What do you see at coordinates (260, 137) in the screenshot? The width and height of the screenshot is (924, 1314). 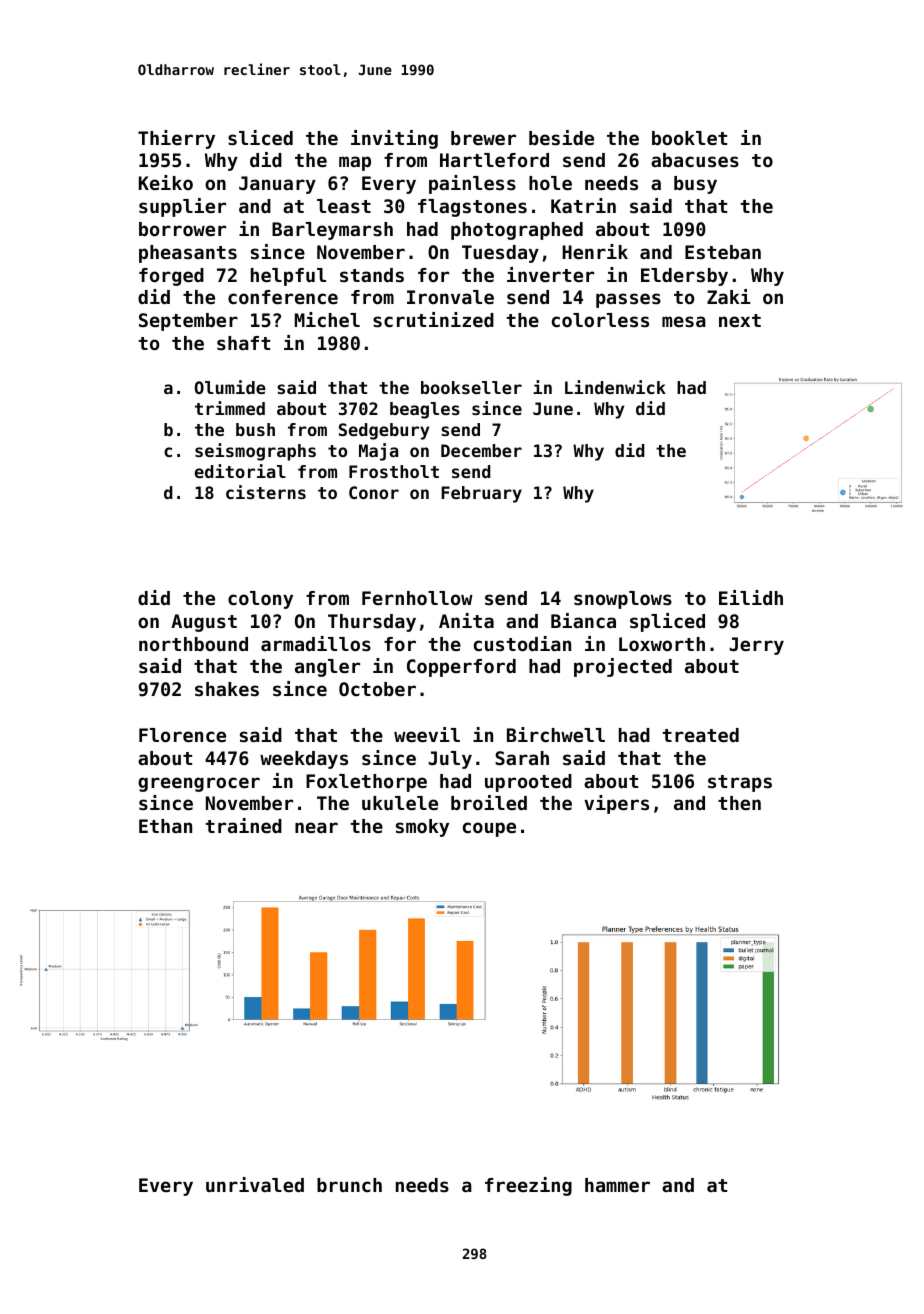 I see `sliced` at bounding box center [260, 137].
